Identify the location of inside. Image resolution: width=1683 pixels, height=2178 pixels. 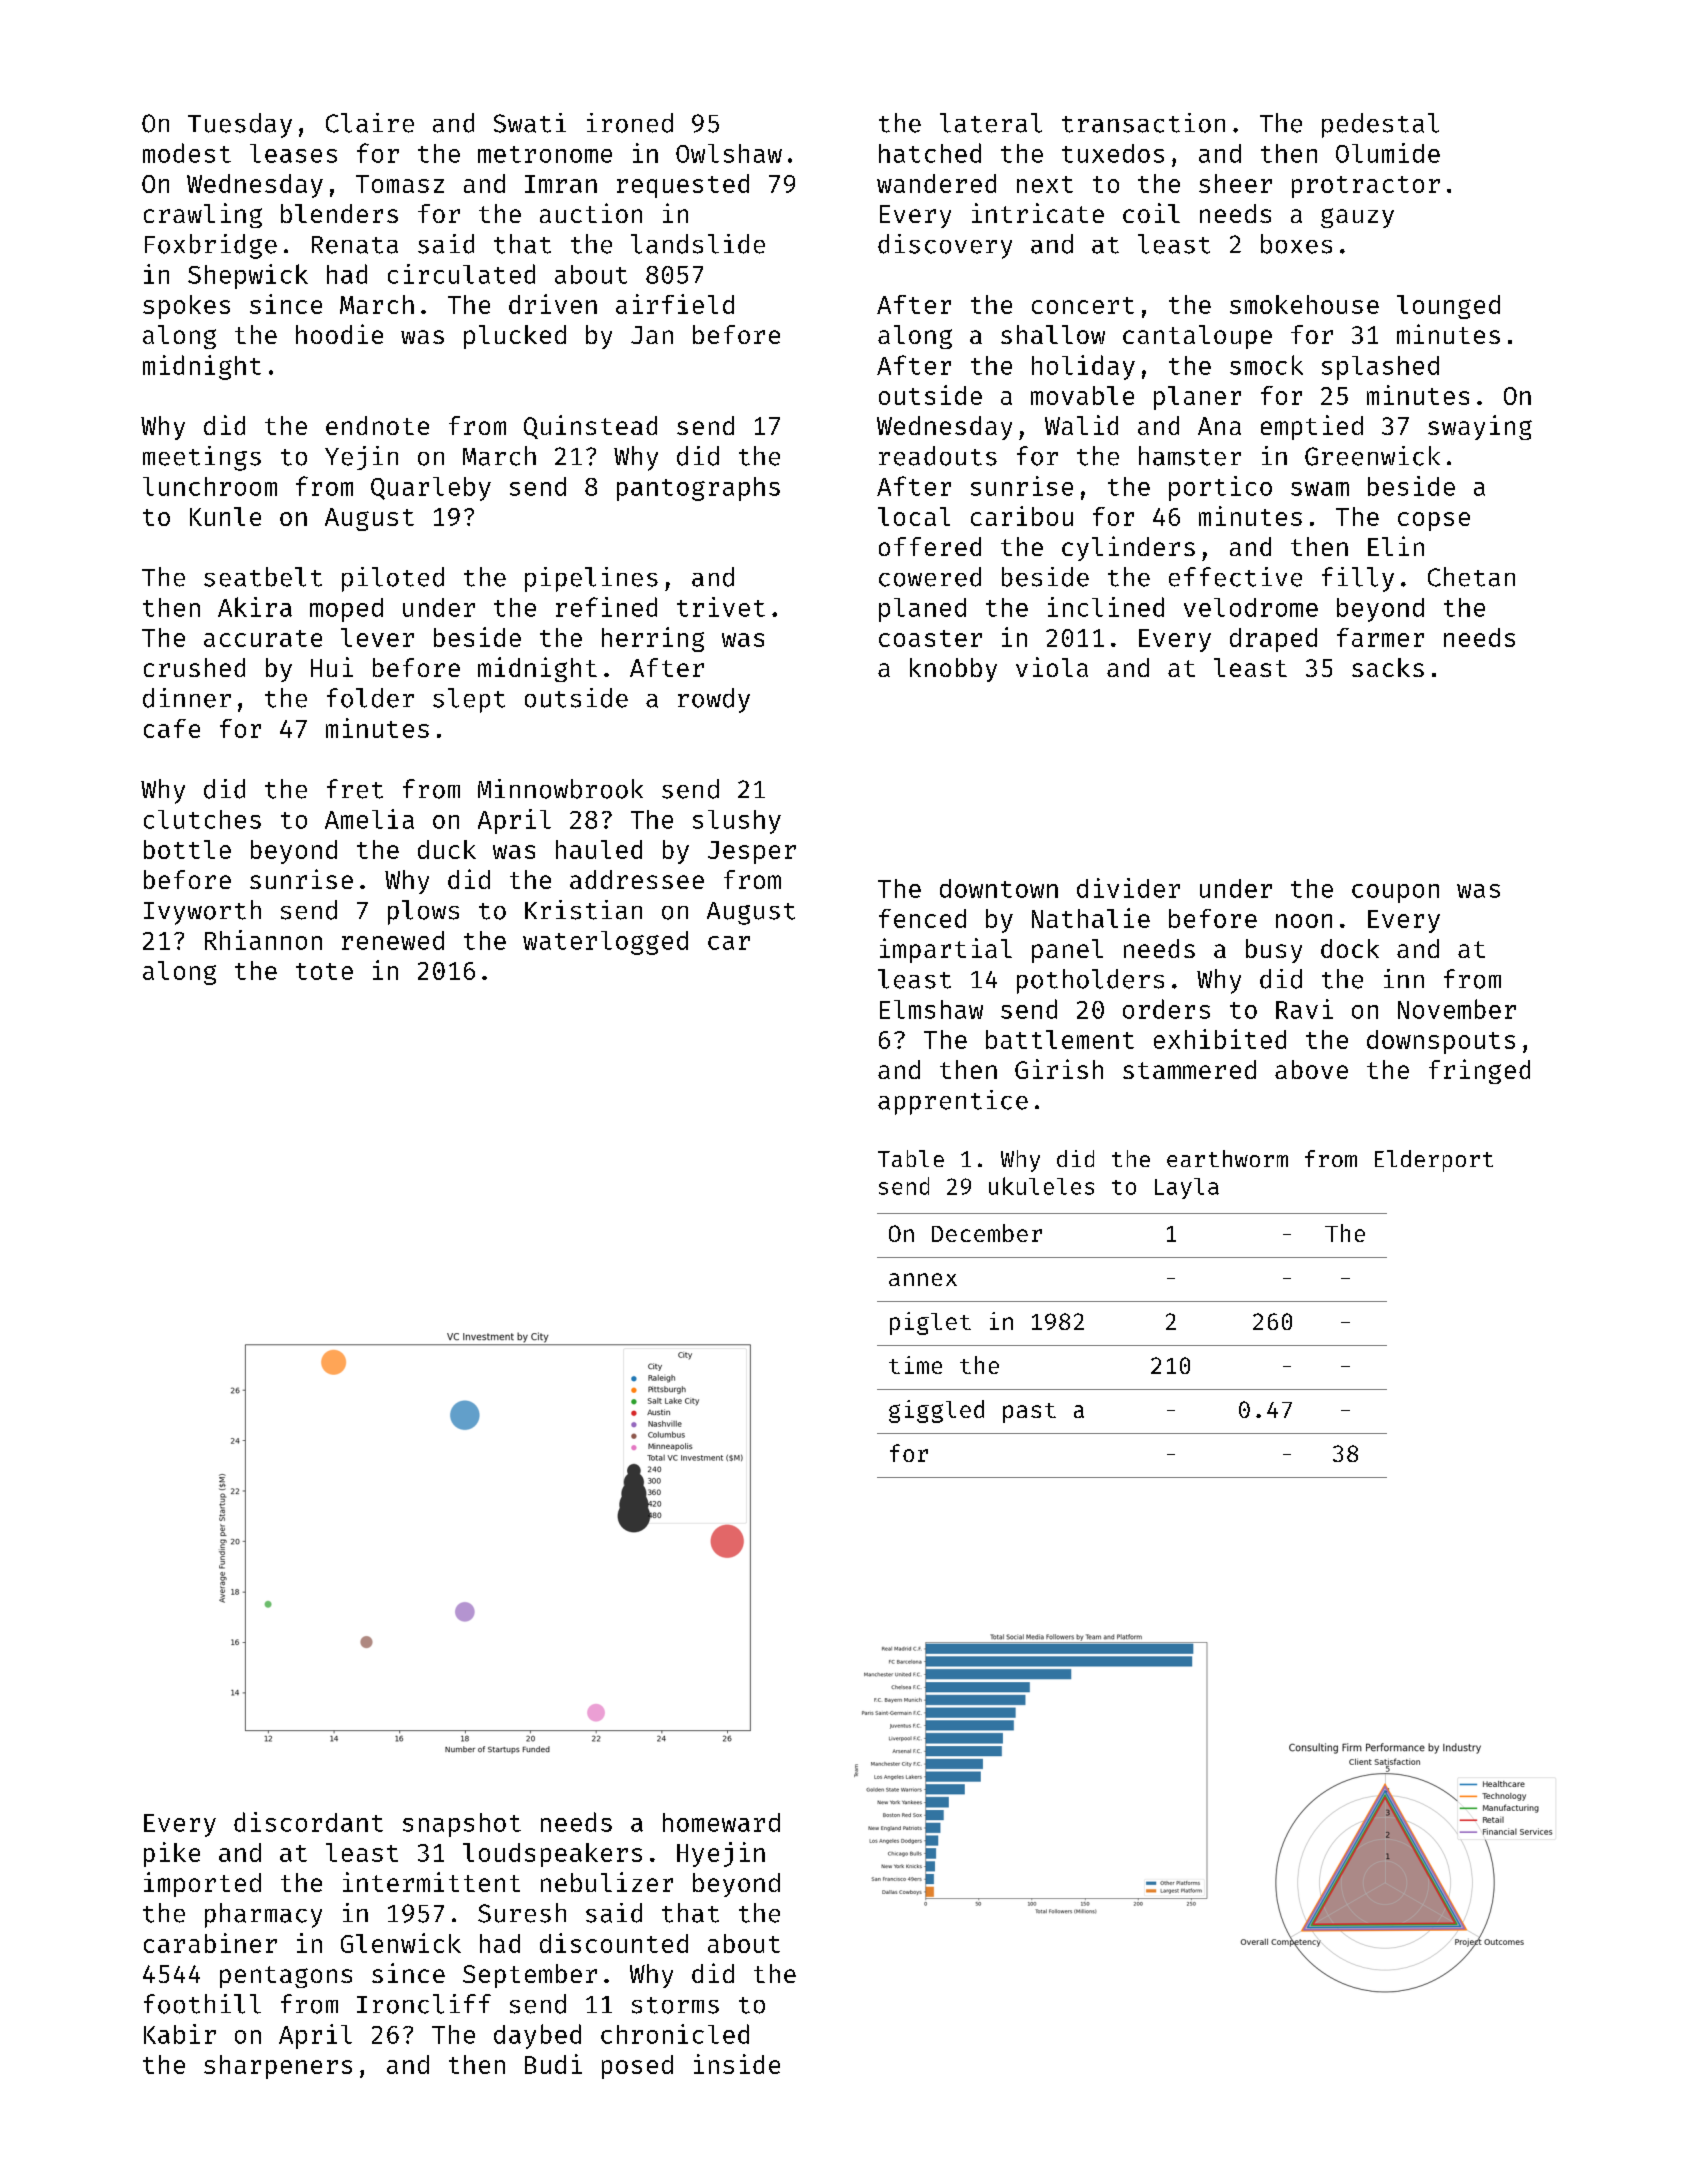
(737, 2064).
